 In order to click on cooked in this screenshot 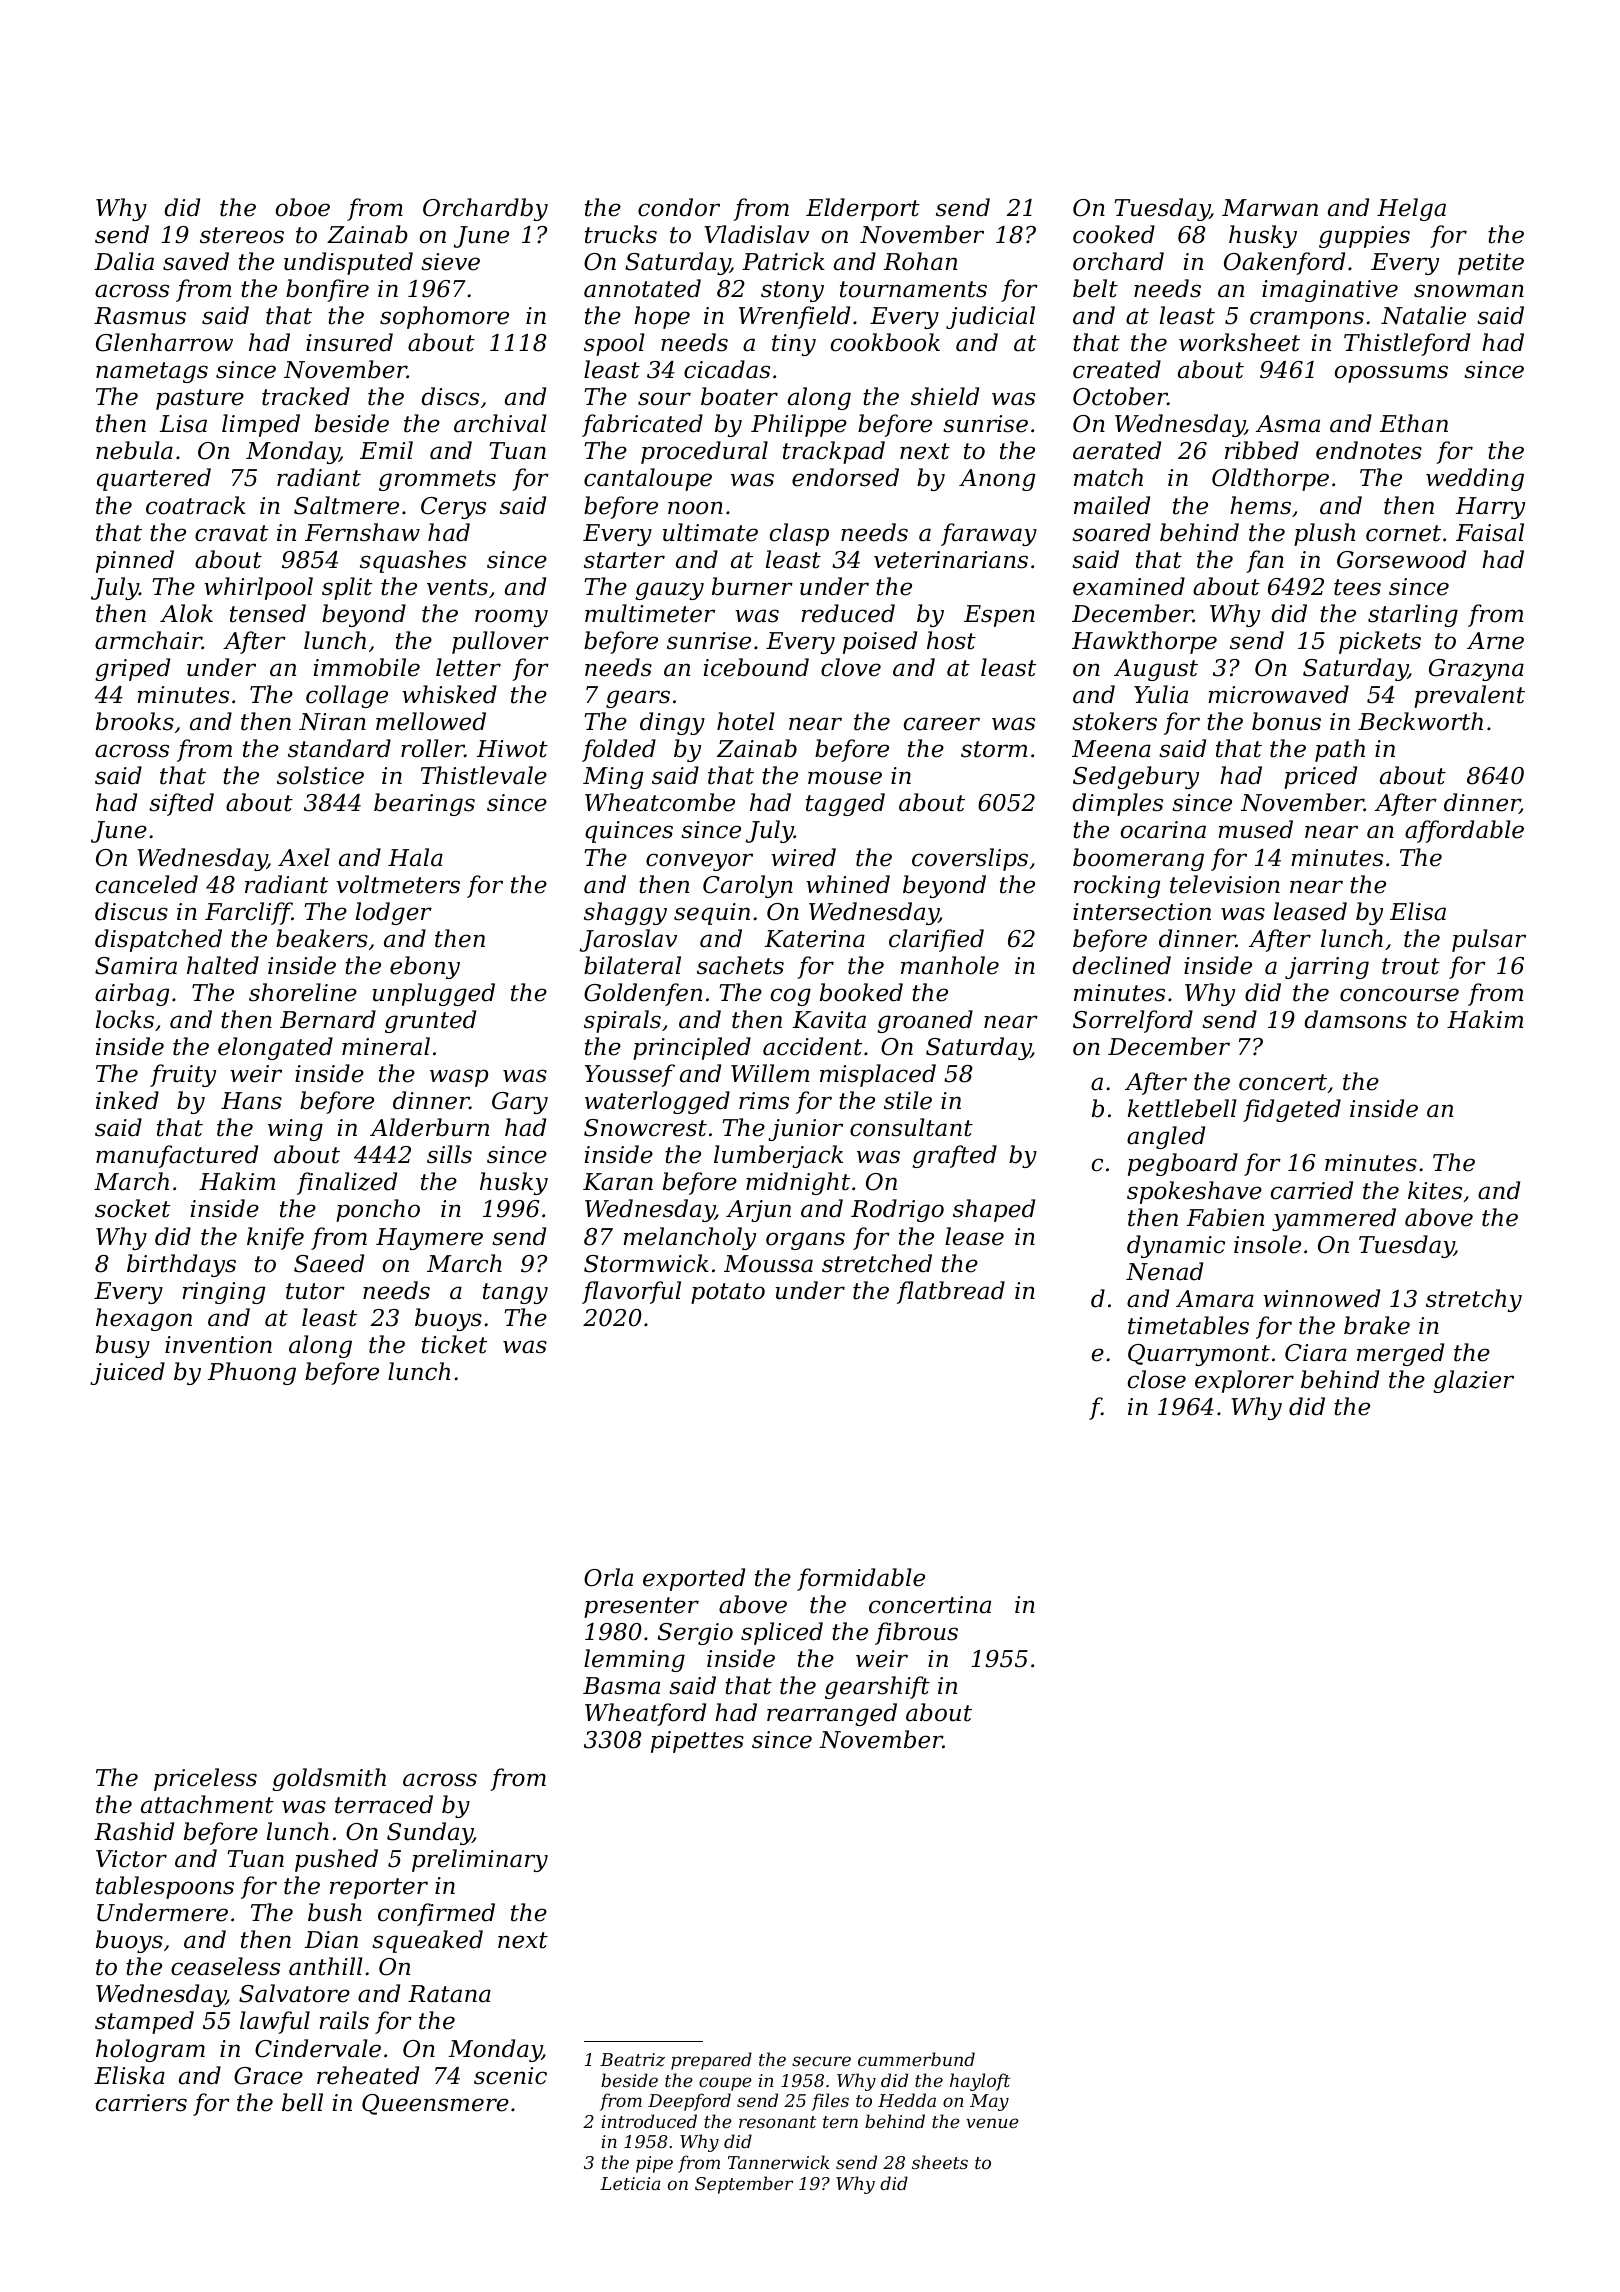, I will do `click(1114, 234)`.
